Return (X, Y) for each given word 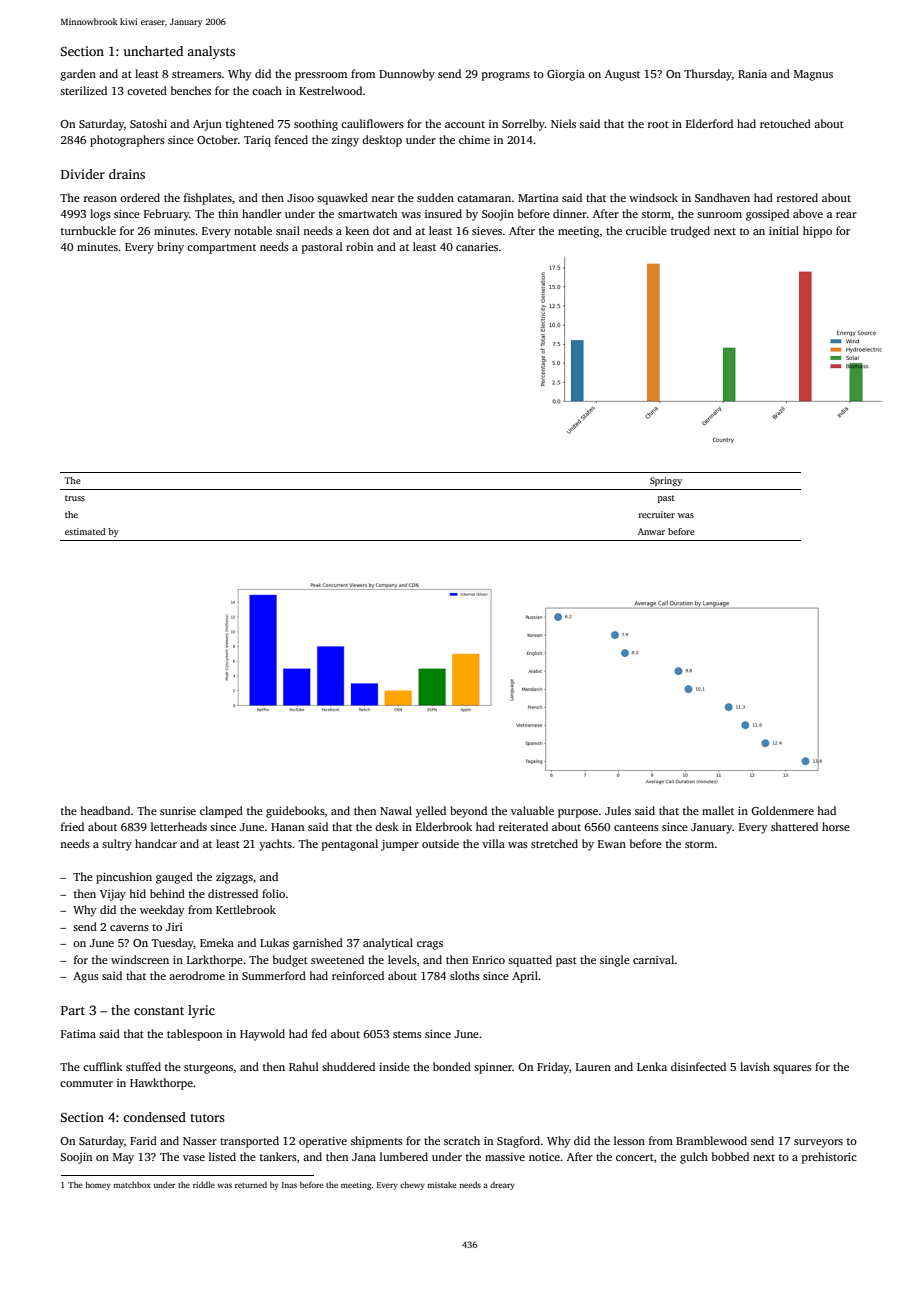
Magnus (813, 75)
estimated (85, 531)
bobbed (730, 1156)
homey (98, 1185)
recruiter (657, 514)
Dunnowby (407, 75)
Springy (666, 481)
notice (544, 1157)
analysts (211, 52)
